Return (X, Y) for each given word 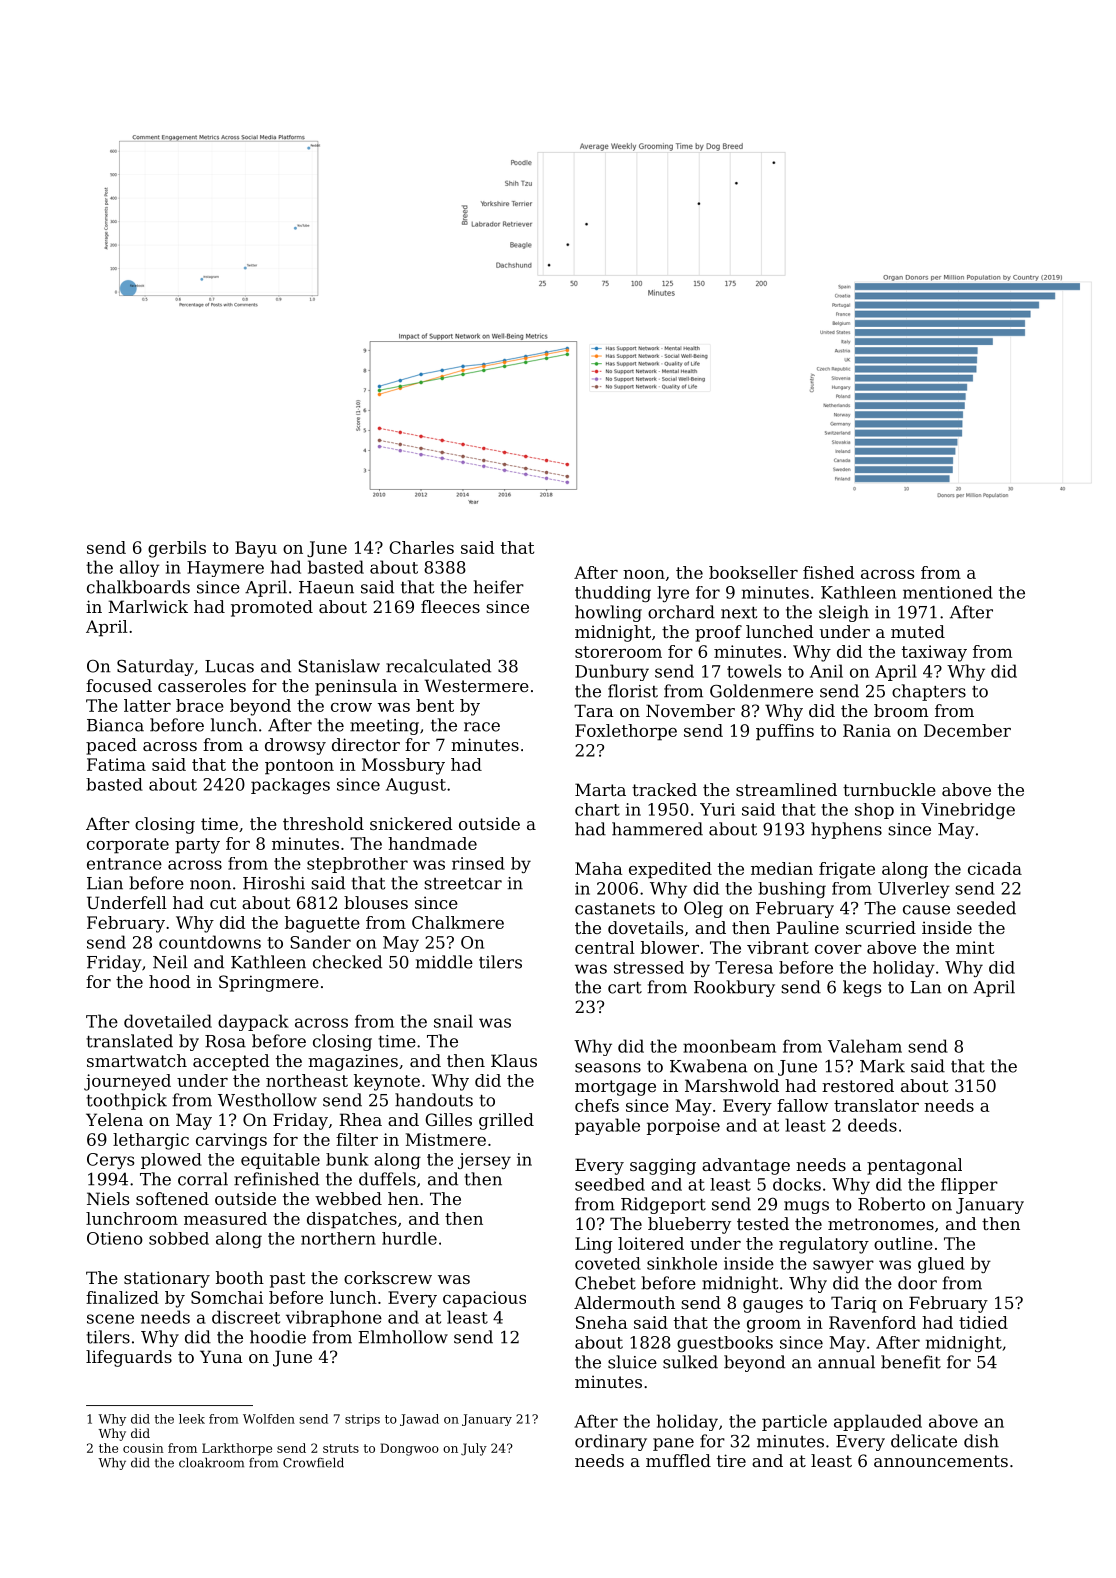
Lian (105, 883)
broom (901, 710)
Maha (598, 868)
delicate (924, 1441)
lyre (673, 594)
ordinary (611, 1442)
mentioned (948, 592)
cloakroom (211, 1463)
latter (147, 705)
